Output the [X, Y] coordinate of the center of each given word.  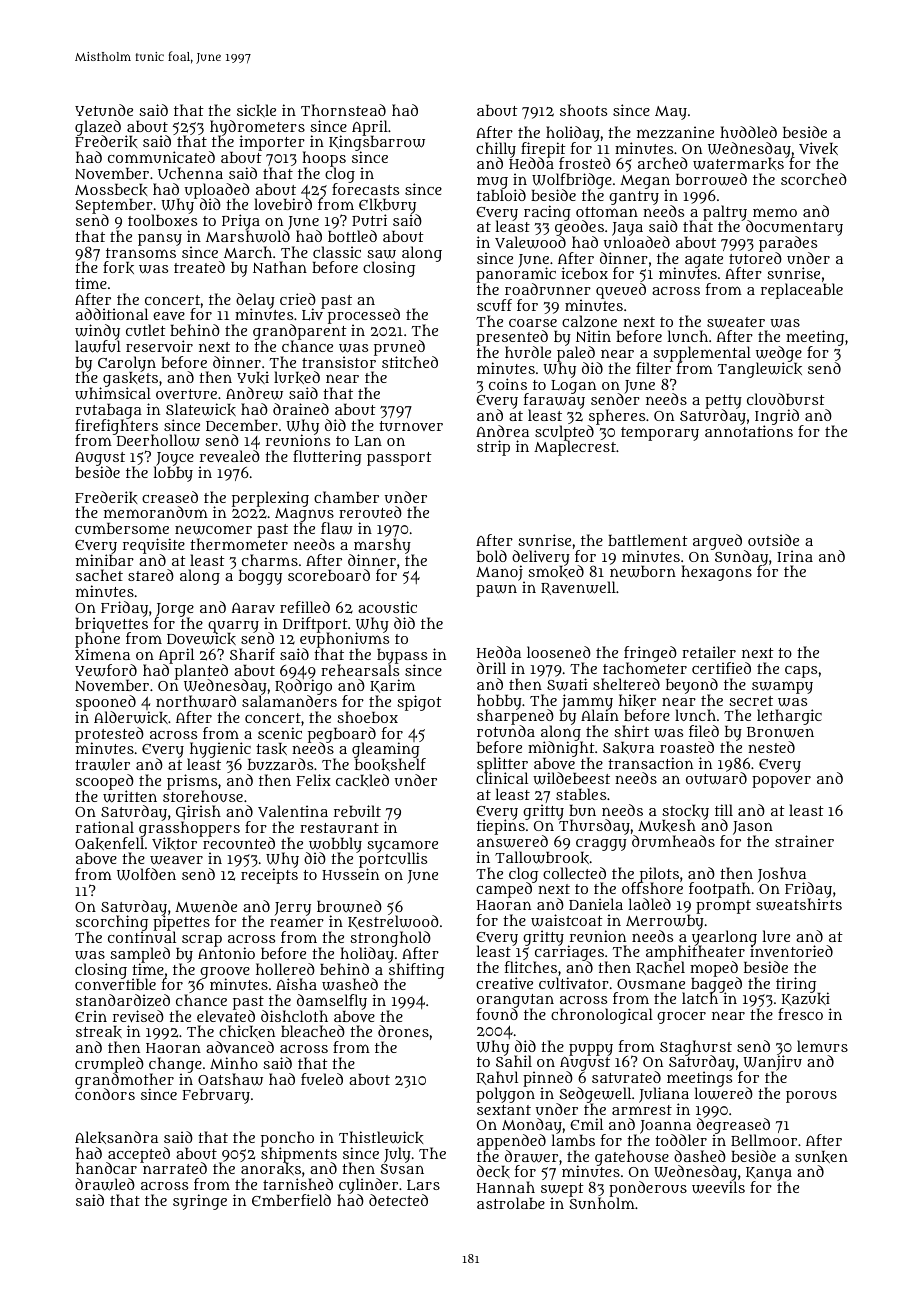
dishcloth [294, 1016]
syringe [200, 1202]
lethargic [789, 717]
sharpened [515, 718]
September [114, 207]
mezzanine [675, 132]
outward [716, 778]
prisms [192, 782]
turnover [411, 426]
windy [97, 332]
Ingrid [777, 417]
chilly [496, 150]
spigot [419, 703]
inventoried [791, 951]
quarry [233, 627]
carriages [568, 954]
